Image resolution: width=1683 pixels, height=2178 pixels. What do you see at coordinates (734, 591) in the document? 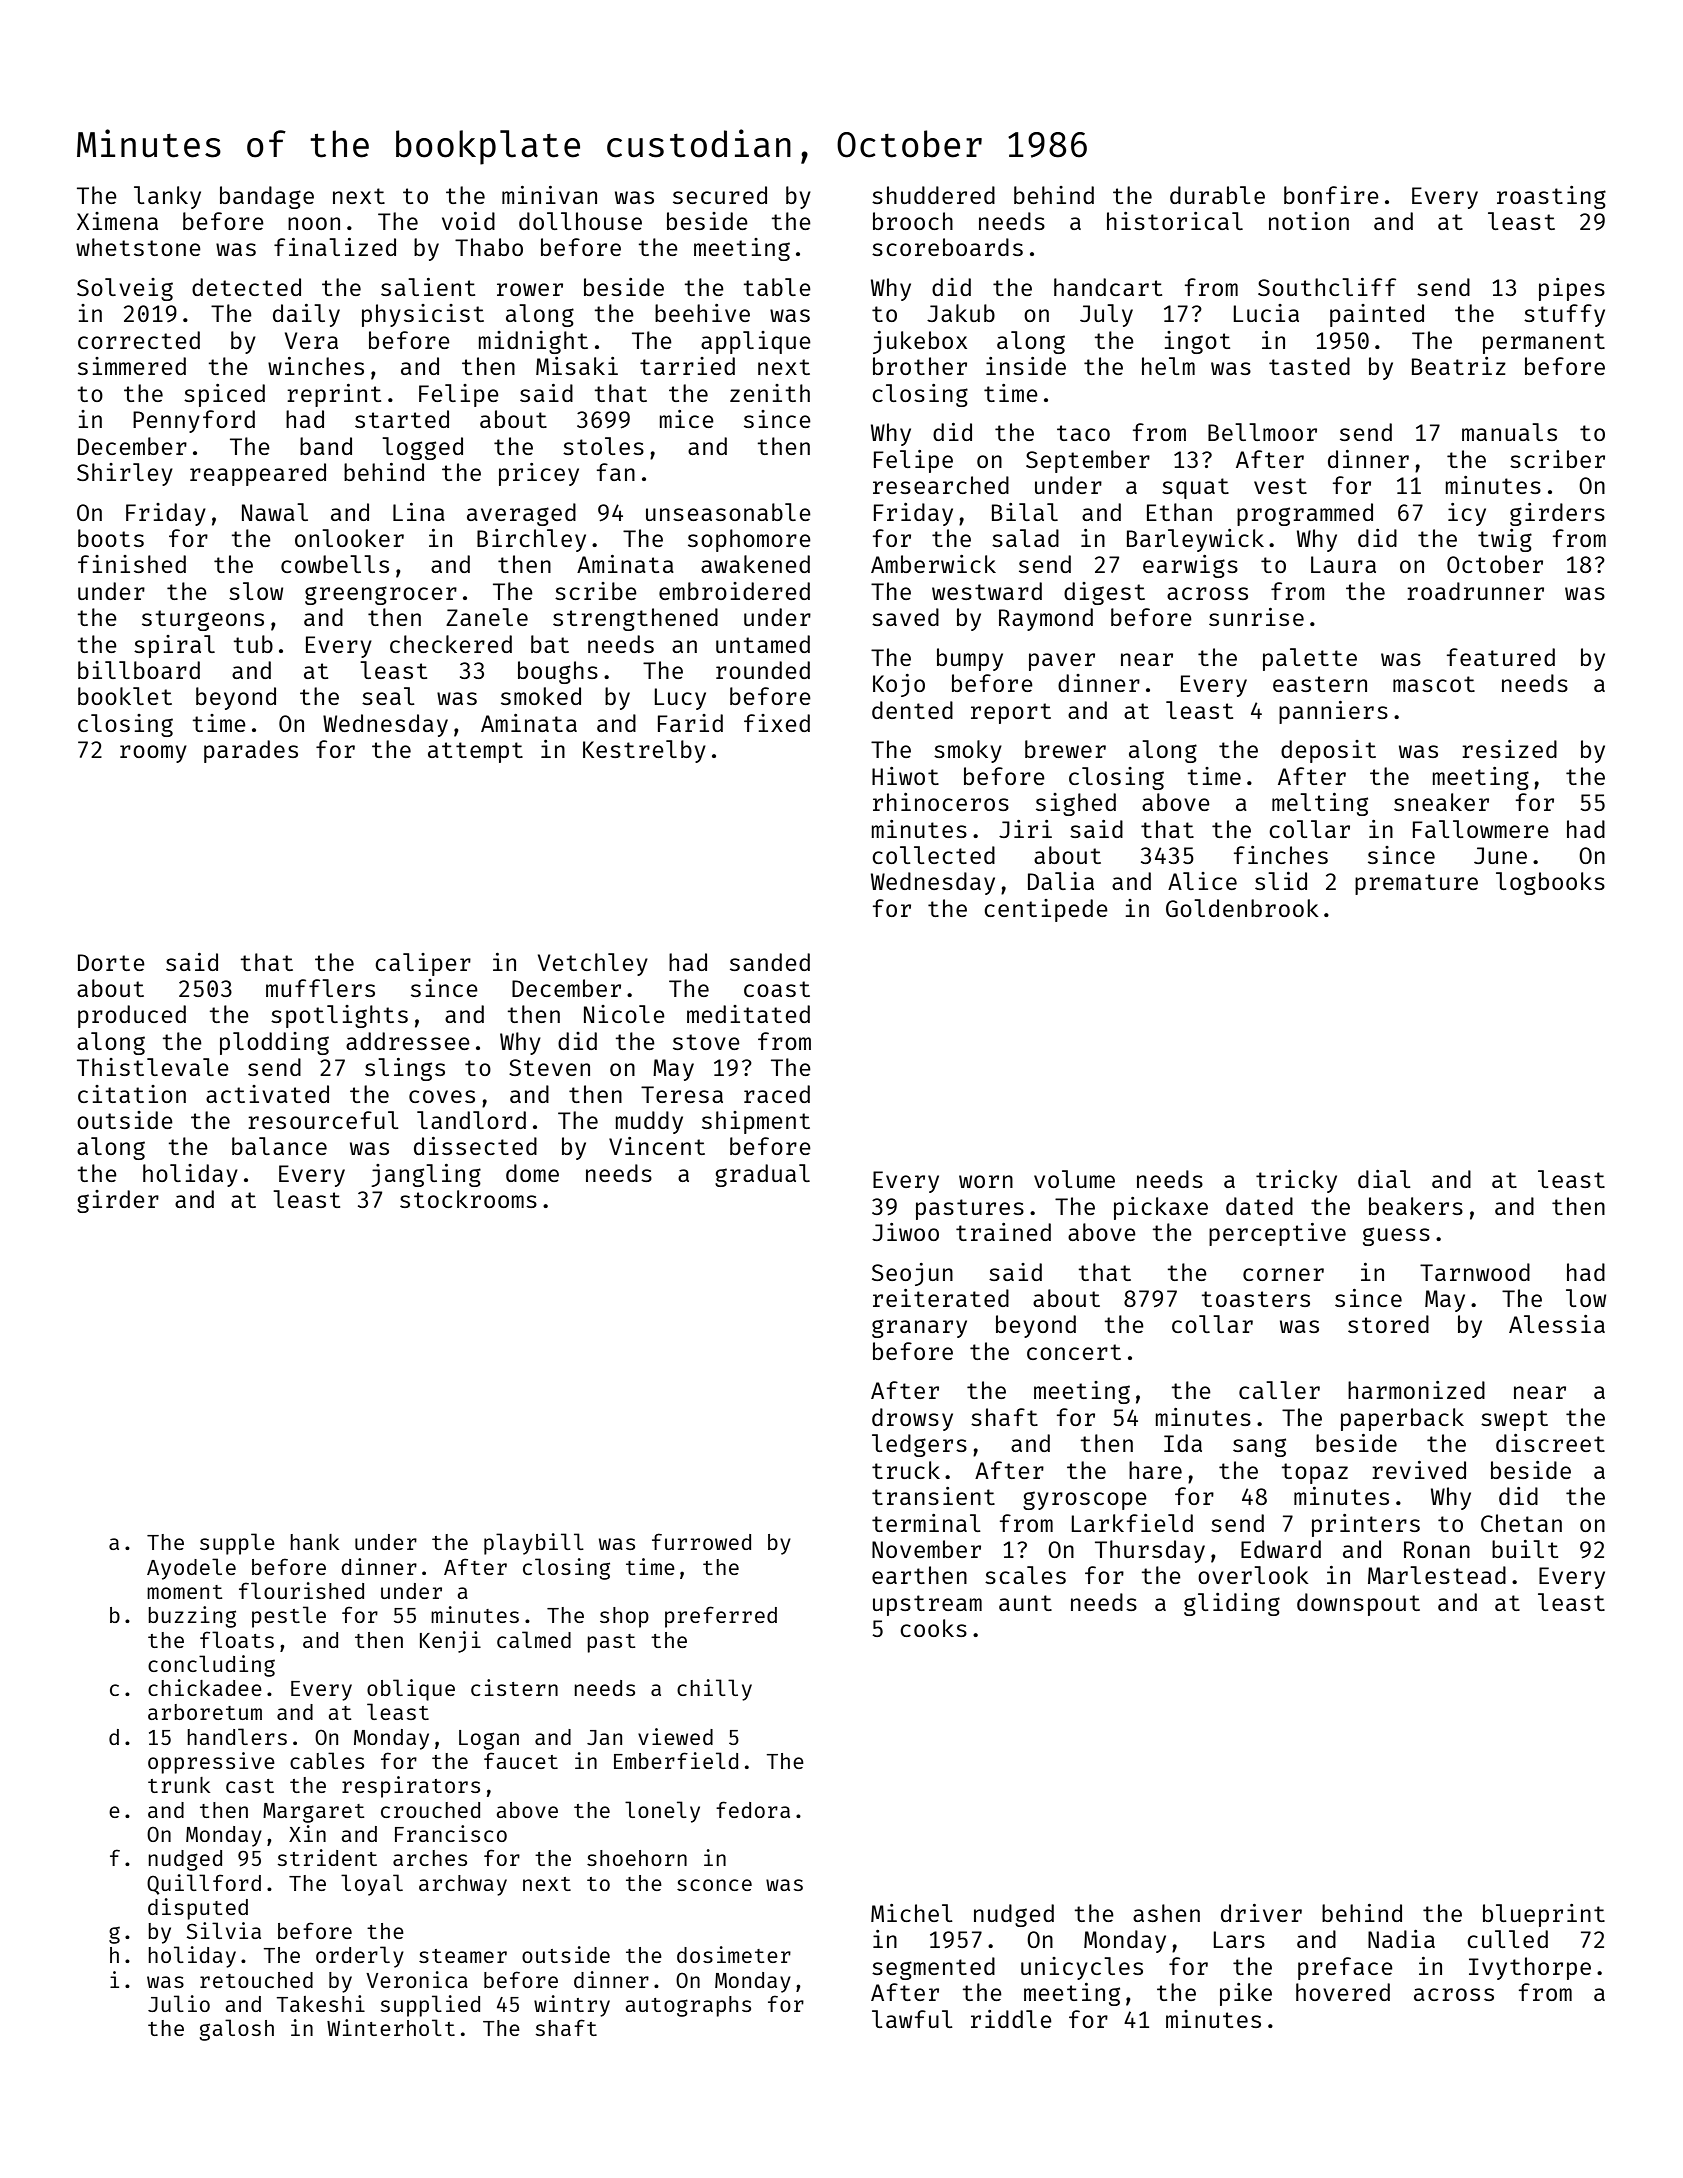
I see `embroidered` at bounding box center [734, 591].
